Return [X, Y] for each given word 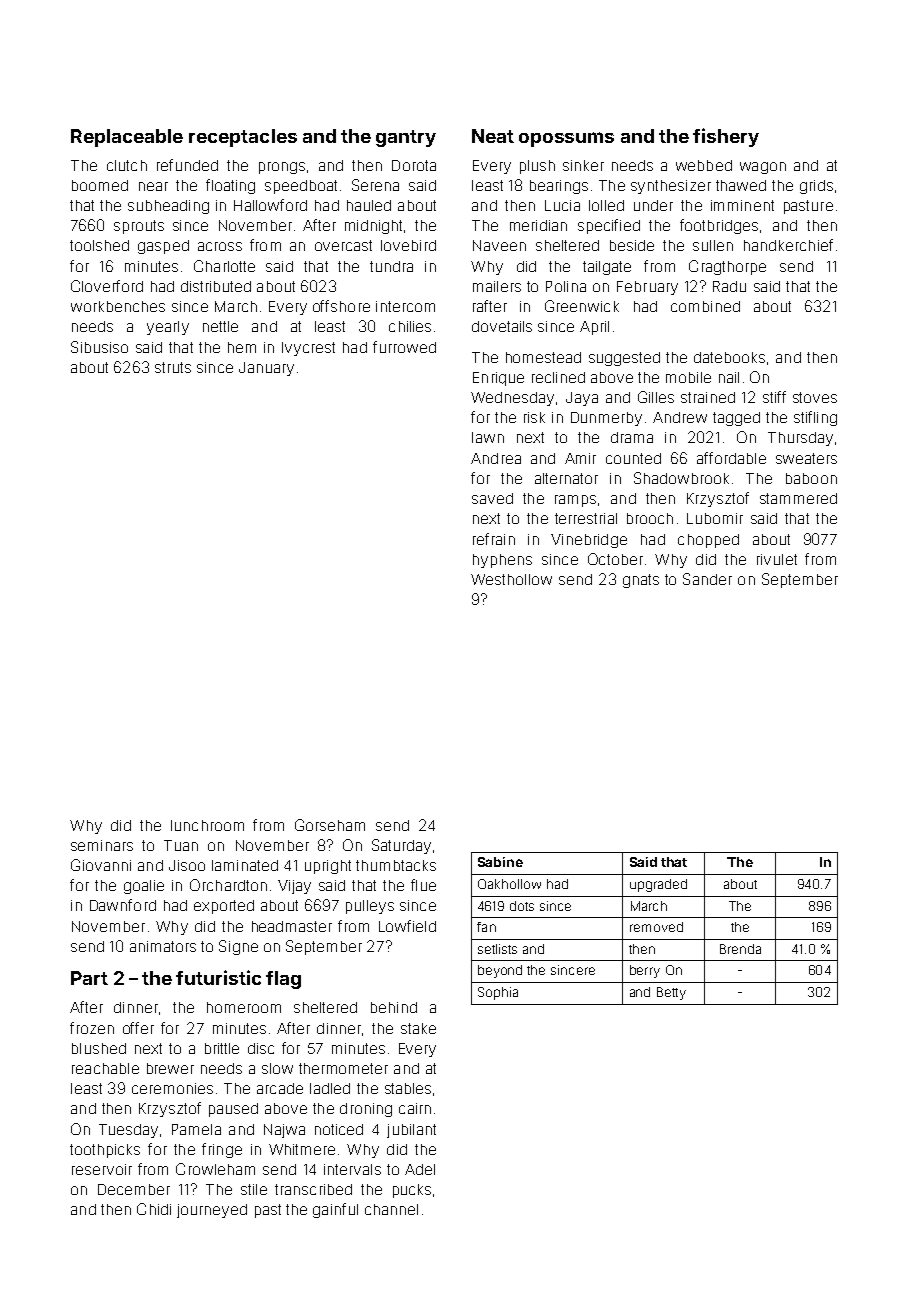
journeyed [212, 1211]
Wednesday [512, 399]
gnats [641, 581]
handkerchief [788, 245]
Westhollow [511, 579]
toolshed [99, 245]
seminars [102, 845]
